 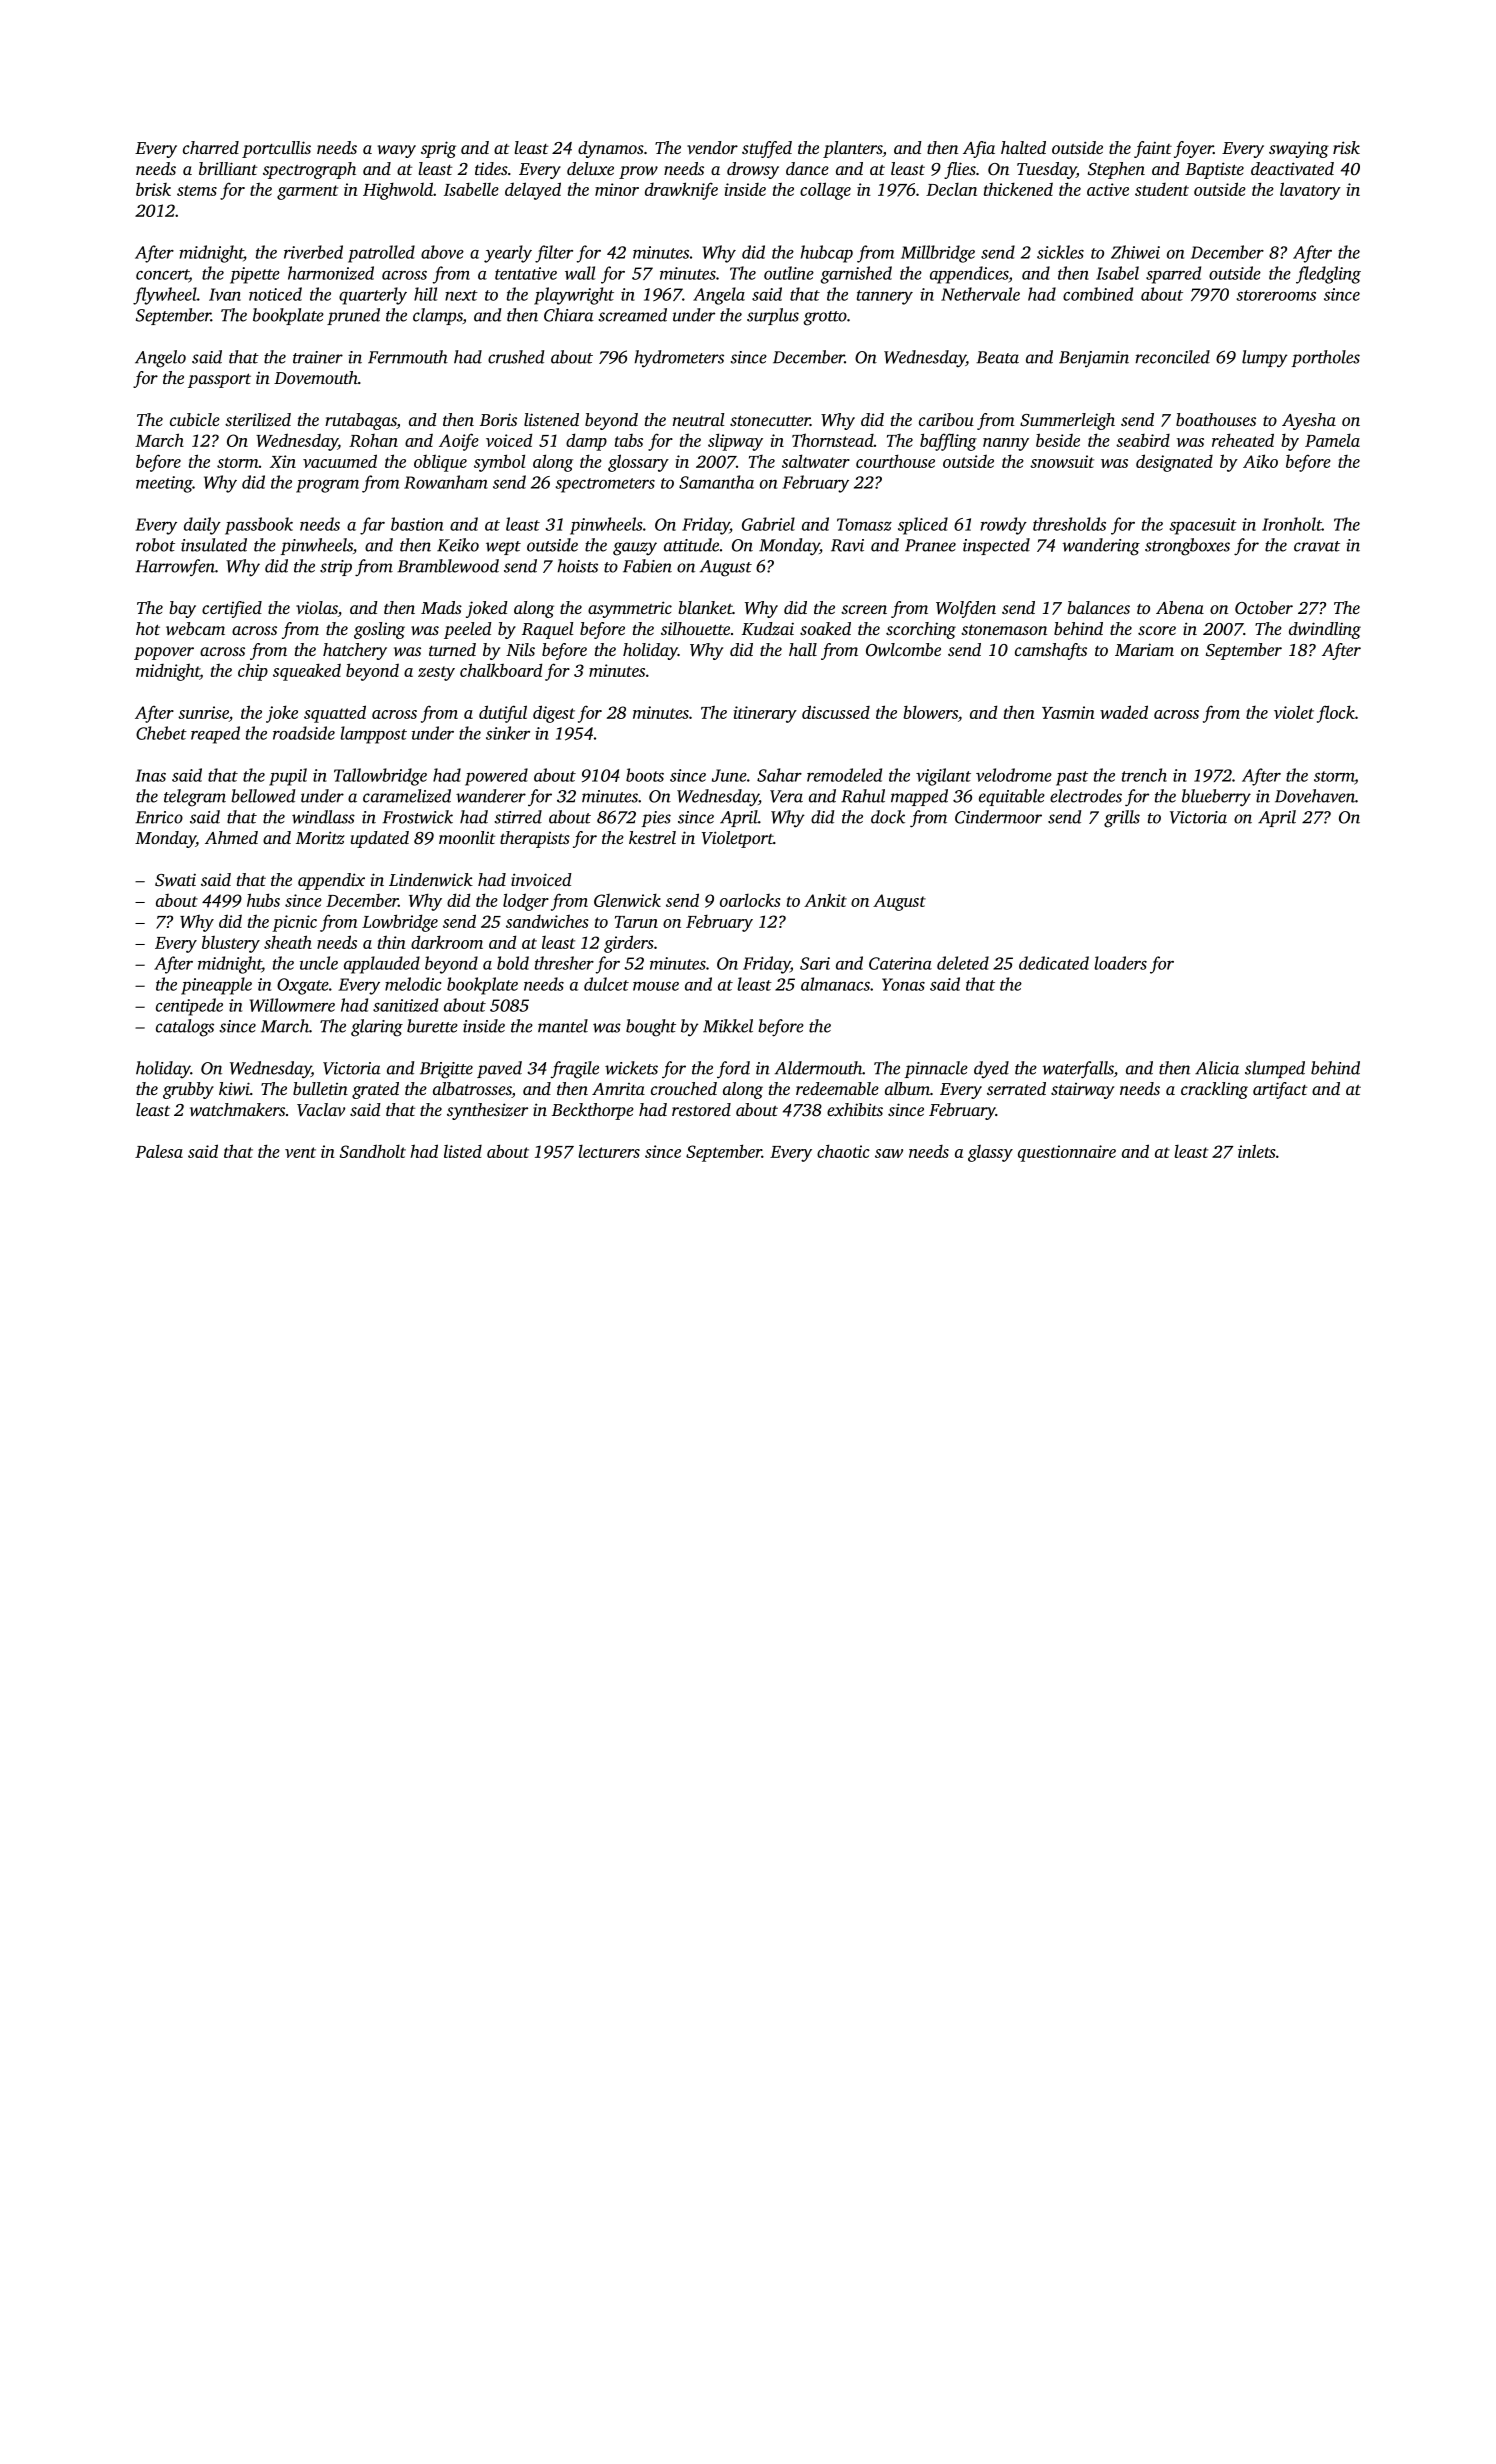 I want to click on windlass, so click(x=323, y=817).
